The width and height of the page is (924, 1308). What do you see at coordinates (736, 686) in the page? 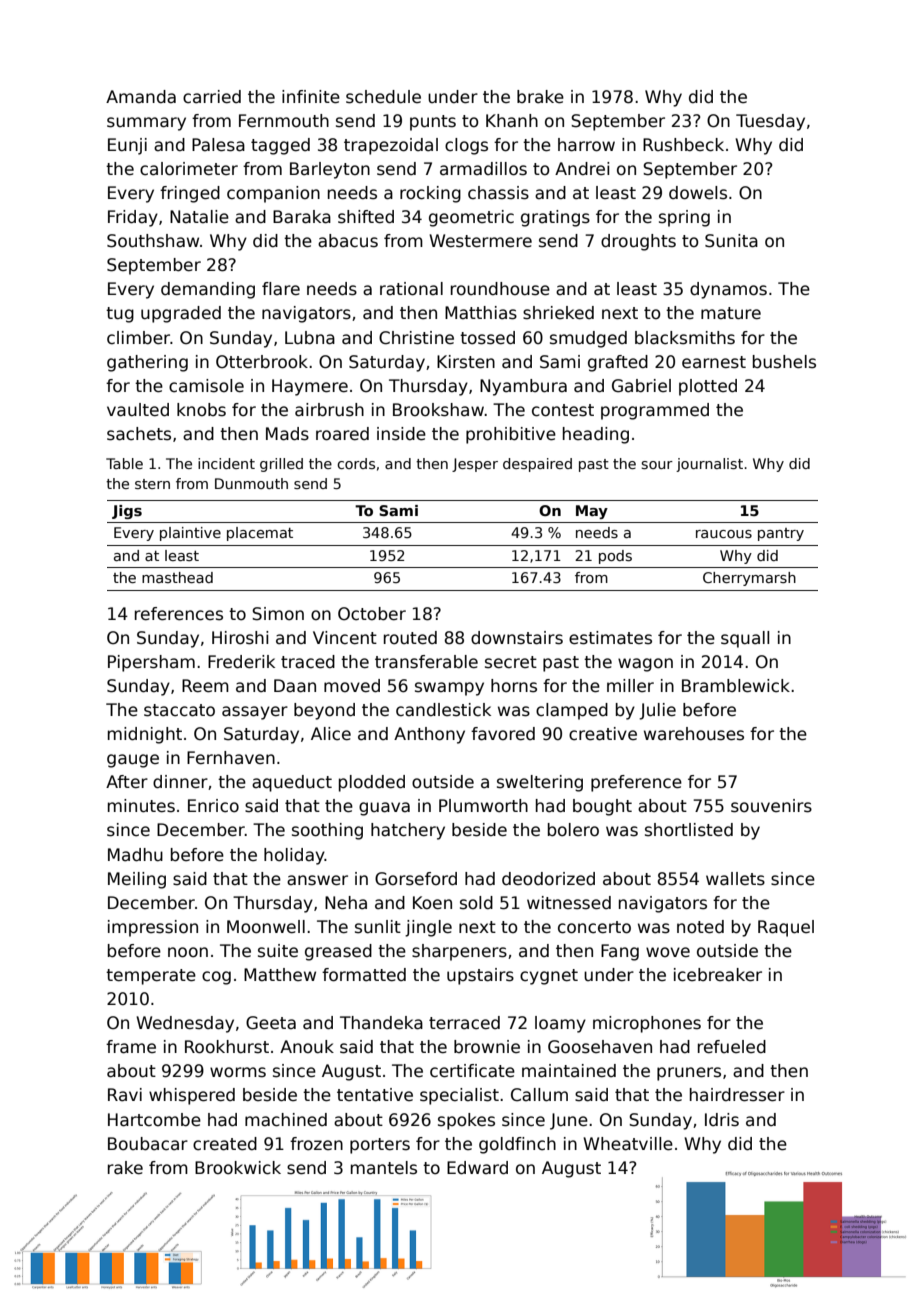
I see `Bramblewick` at bounding box center [736, 686].
